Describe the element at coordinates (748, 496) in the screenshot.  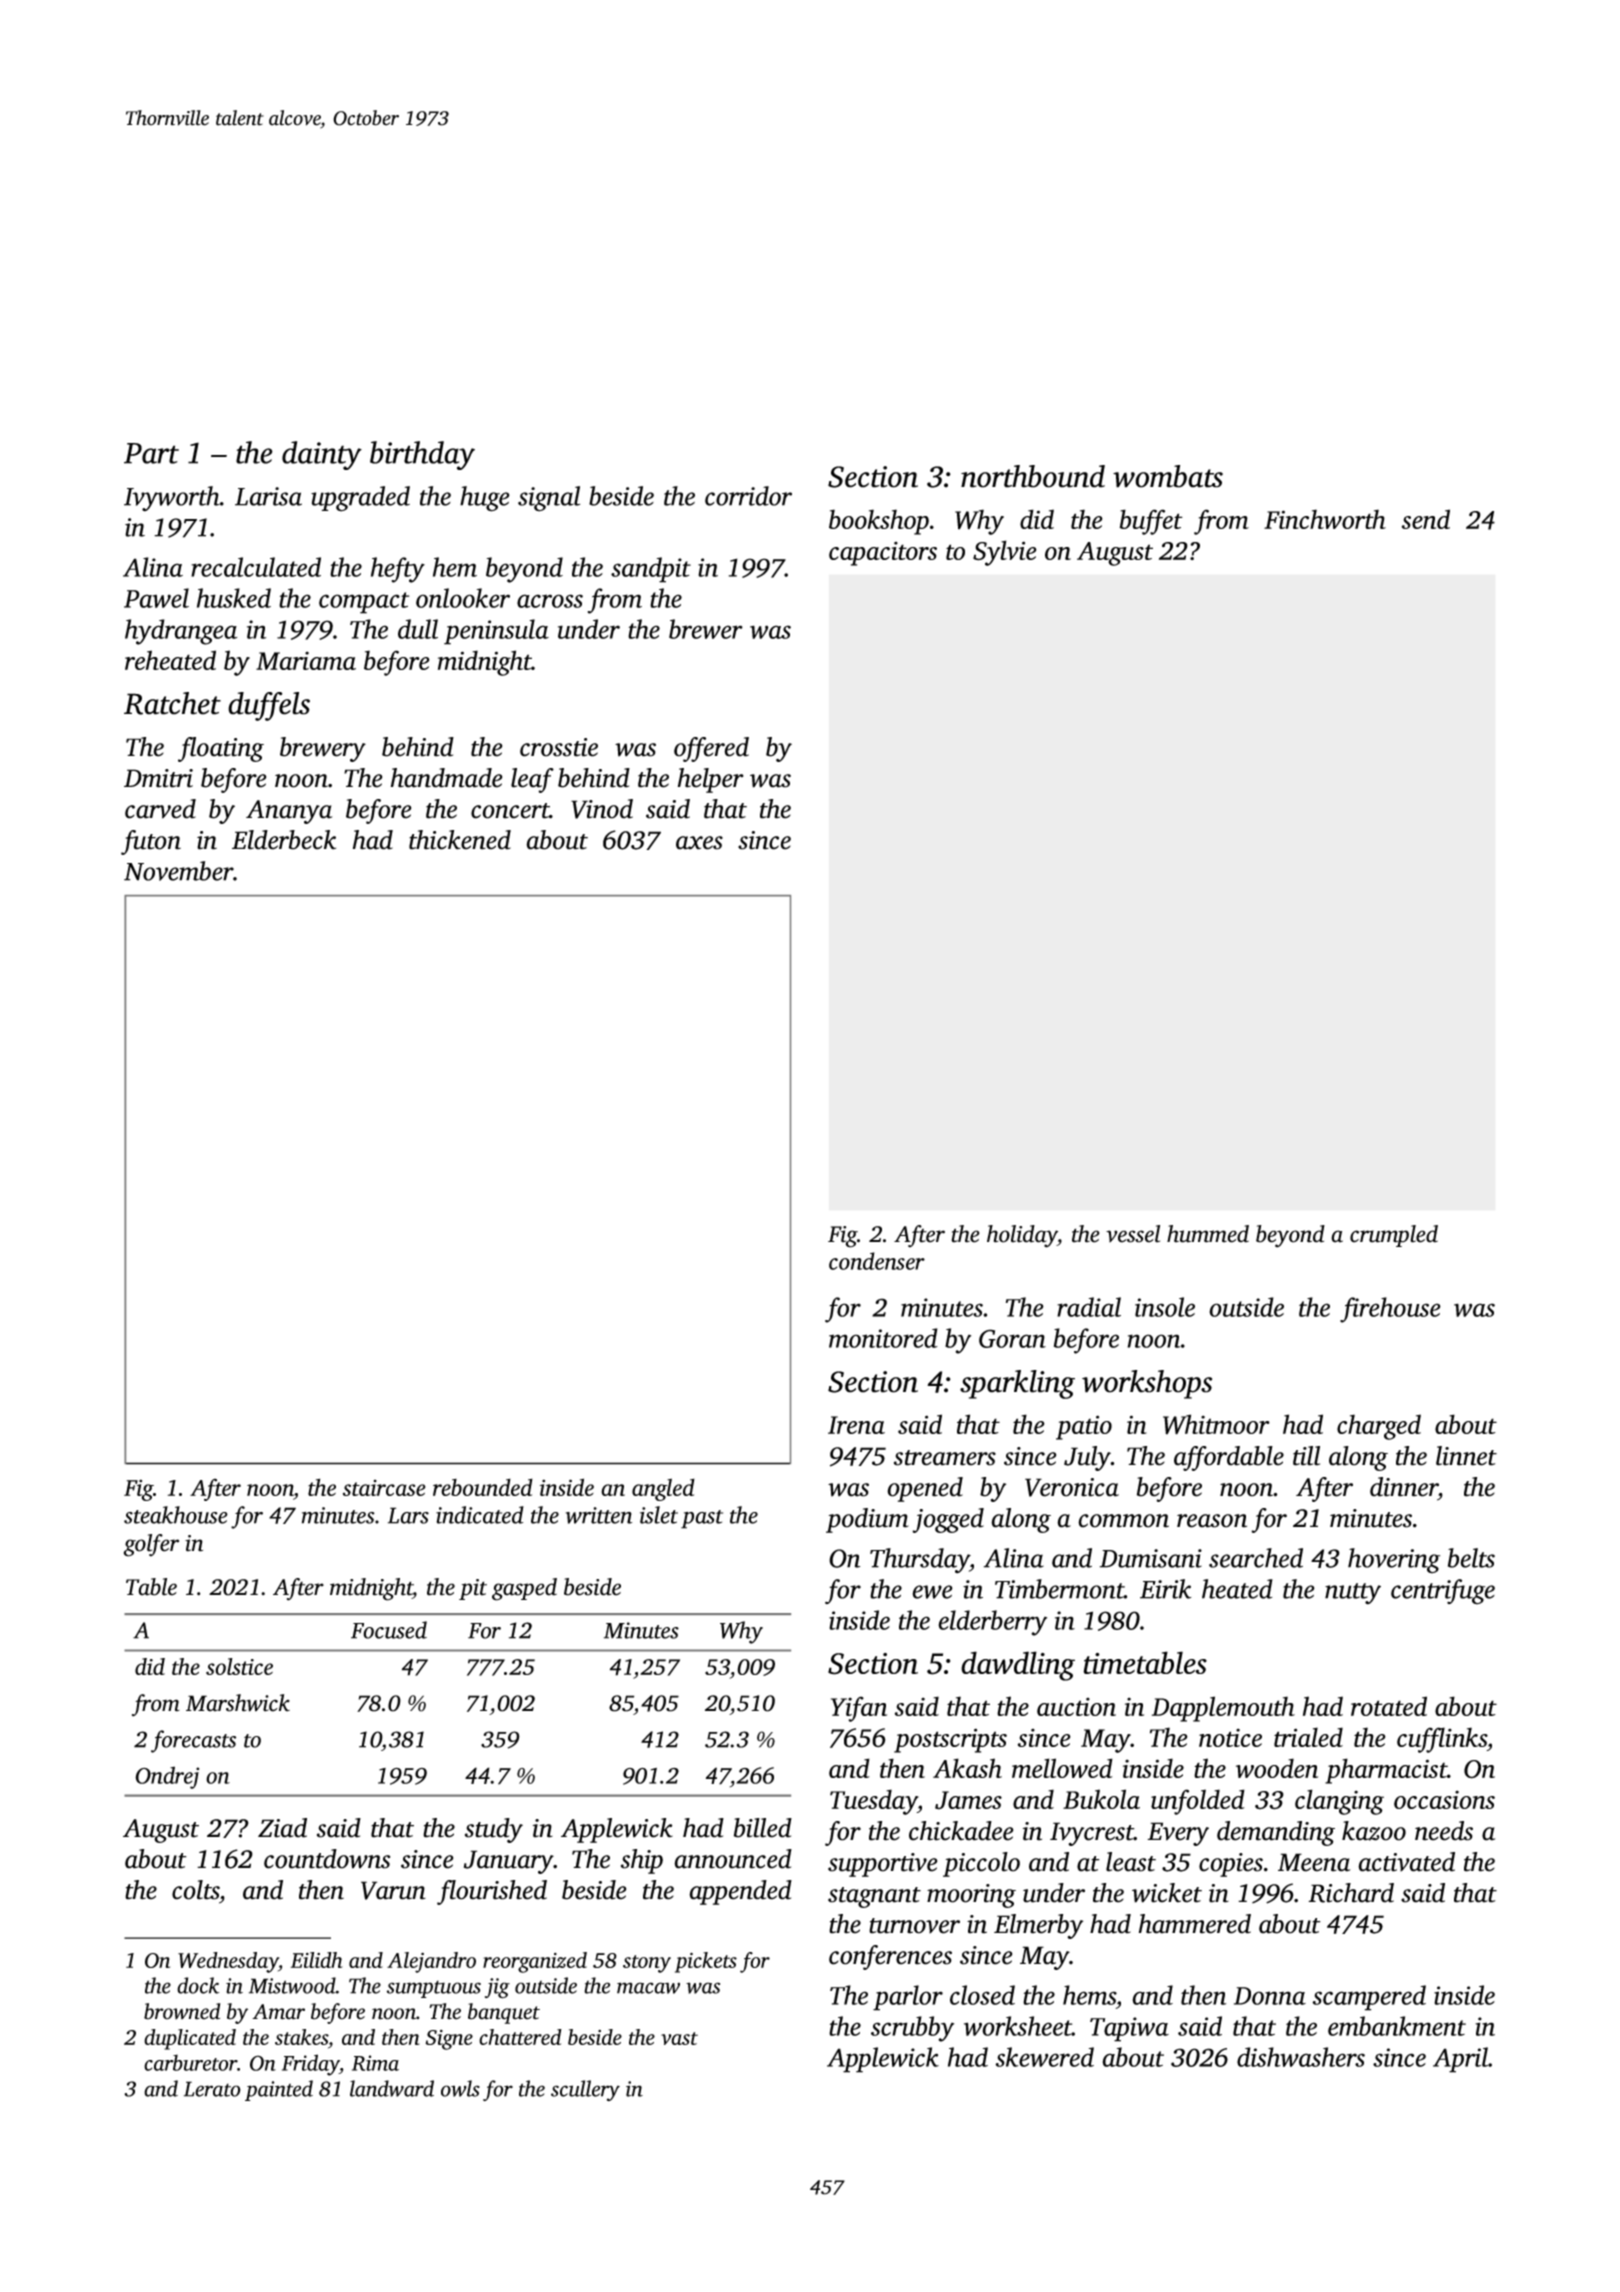
I see `corridor` at that location.
